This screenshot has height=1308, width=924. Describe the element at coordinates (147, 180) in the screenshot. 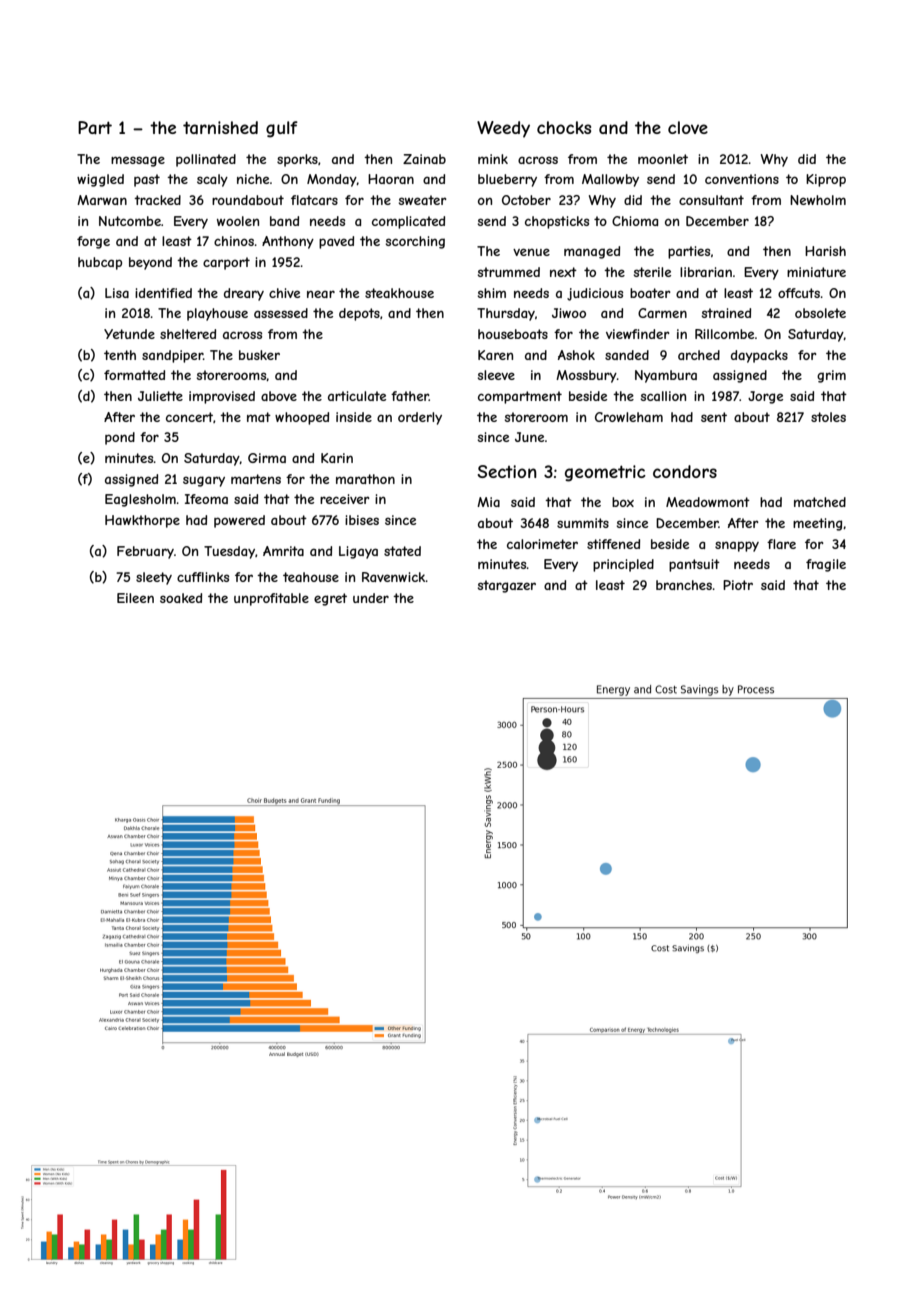

I see `past` at that location.
